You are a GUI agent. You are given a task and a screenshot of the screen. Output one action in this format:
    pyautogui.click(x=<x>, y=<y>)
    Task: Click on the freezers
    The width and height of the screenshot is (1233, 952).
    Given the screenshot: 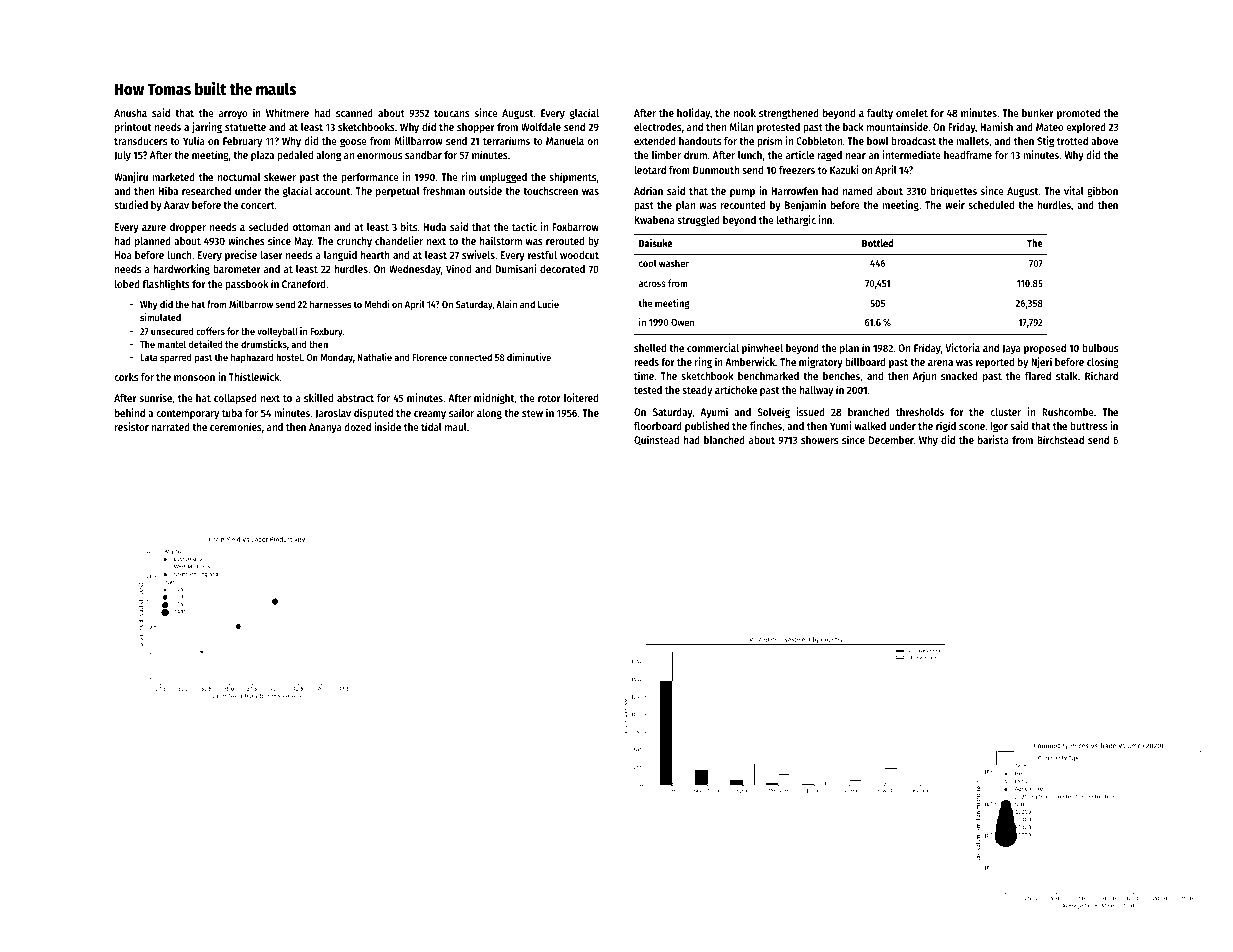 What is the action you would take?
    pyautogui.click(x=797, y=170)
